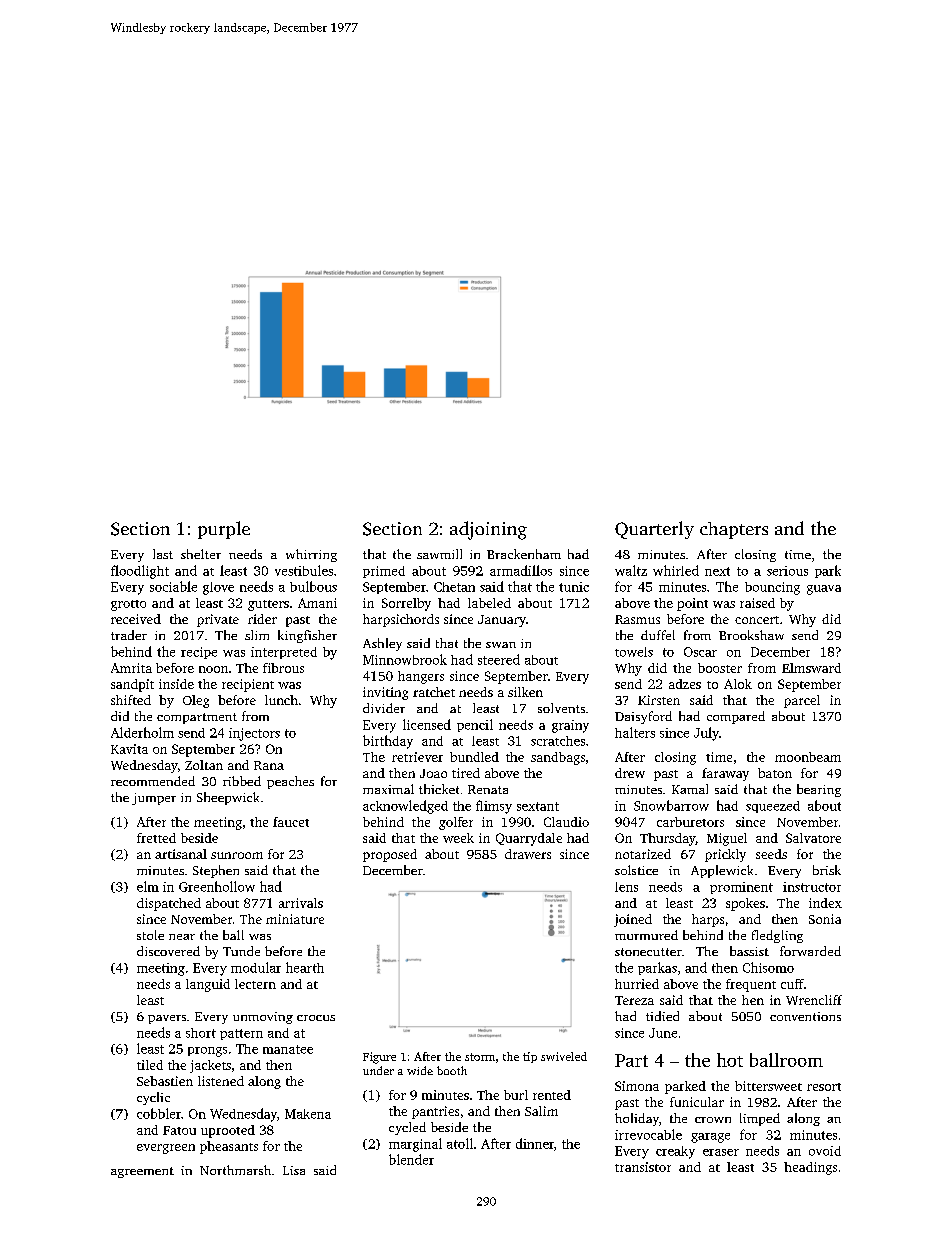  What do you see at coordinates (538, 806) in the image?
I see `sextant` at bounding box center [538, 806].
